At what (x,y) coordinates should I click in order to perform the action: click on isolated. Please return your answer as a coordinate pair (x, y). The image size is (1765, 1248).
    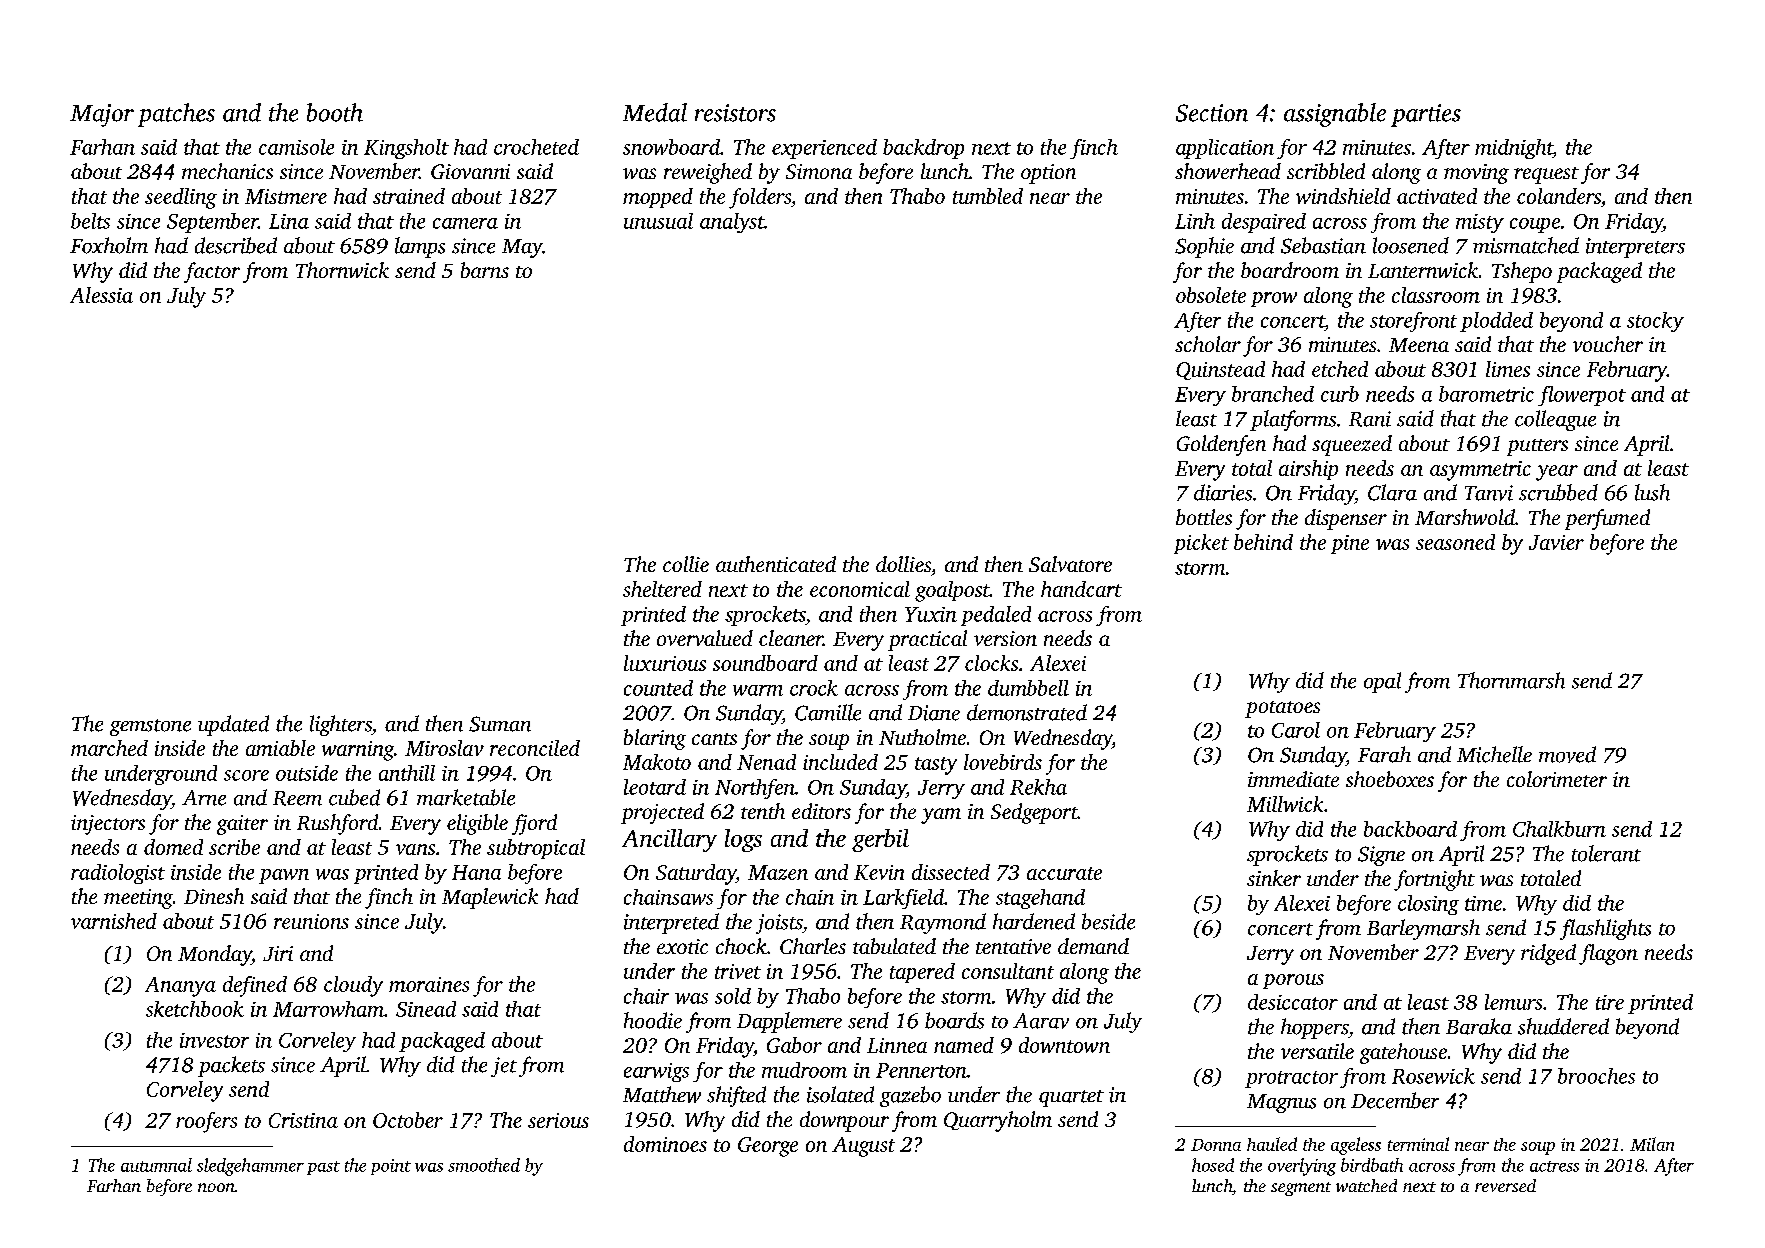
    Looking at the image, I should click on (840, 1094).
